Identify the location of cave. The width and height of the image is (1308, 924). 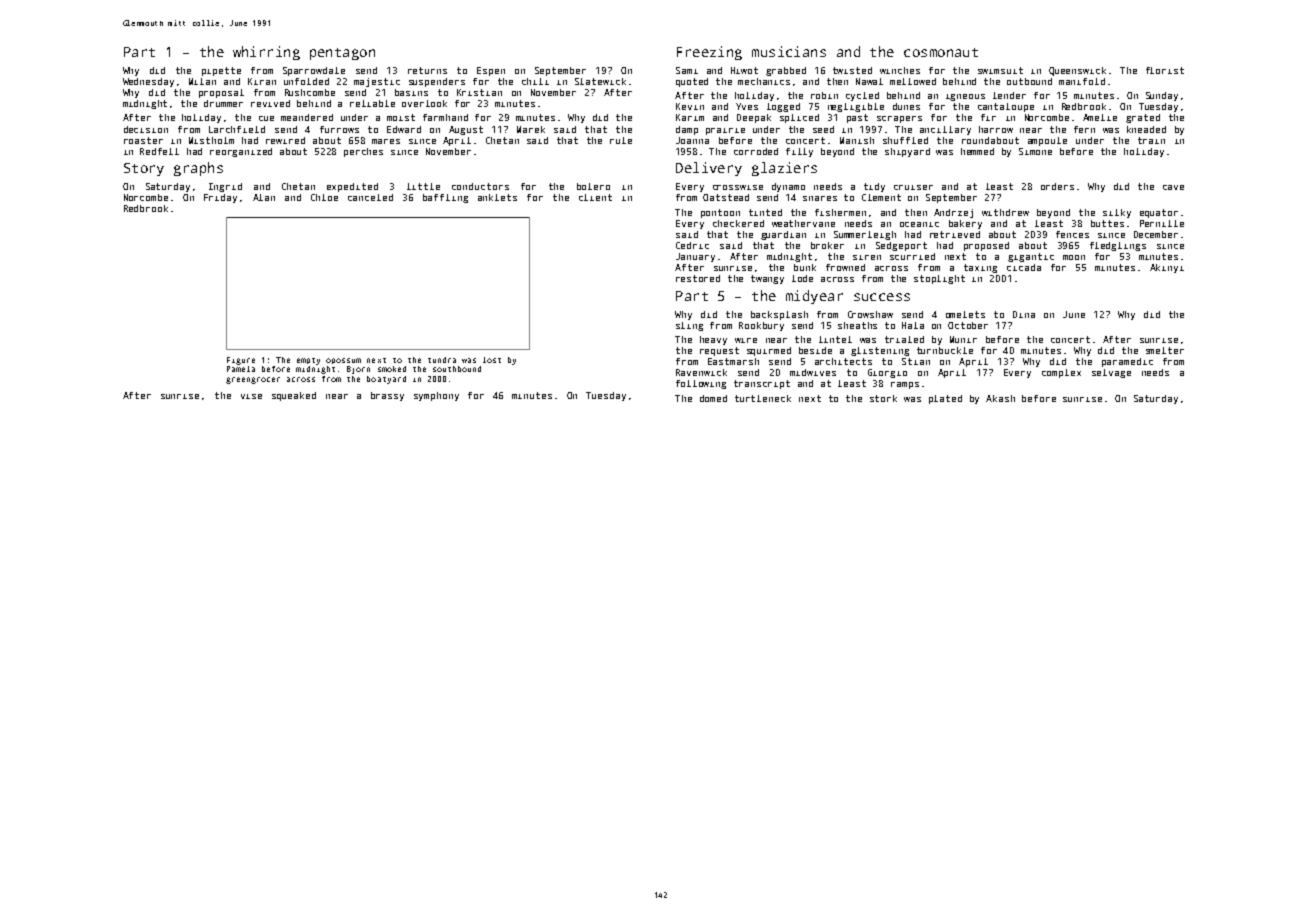
(1173, 187).
